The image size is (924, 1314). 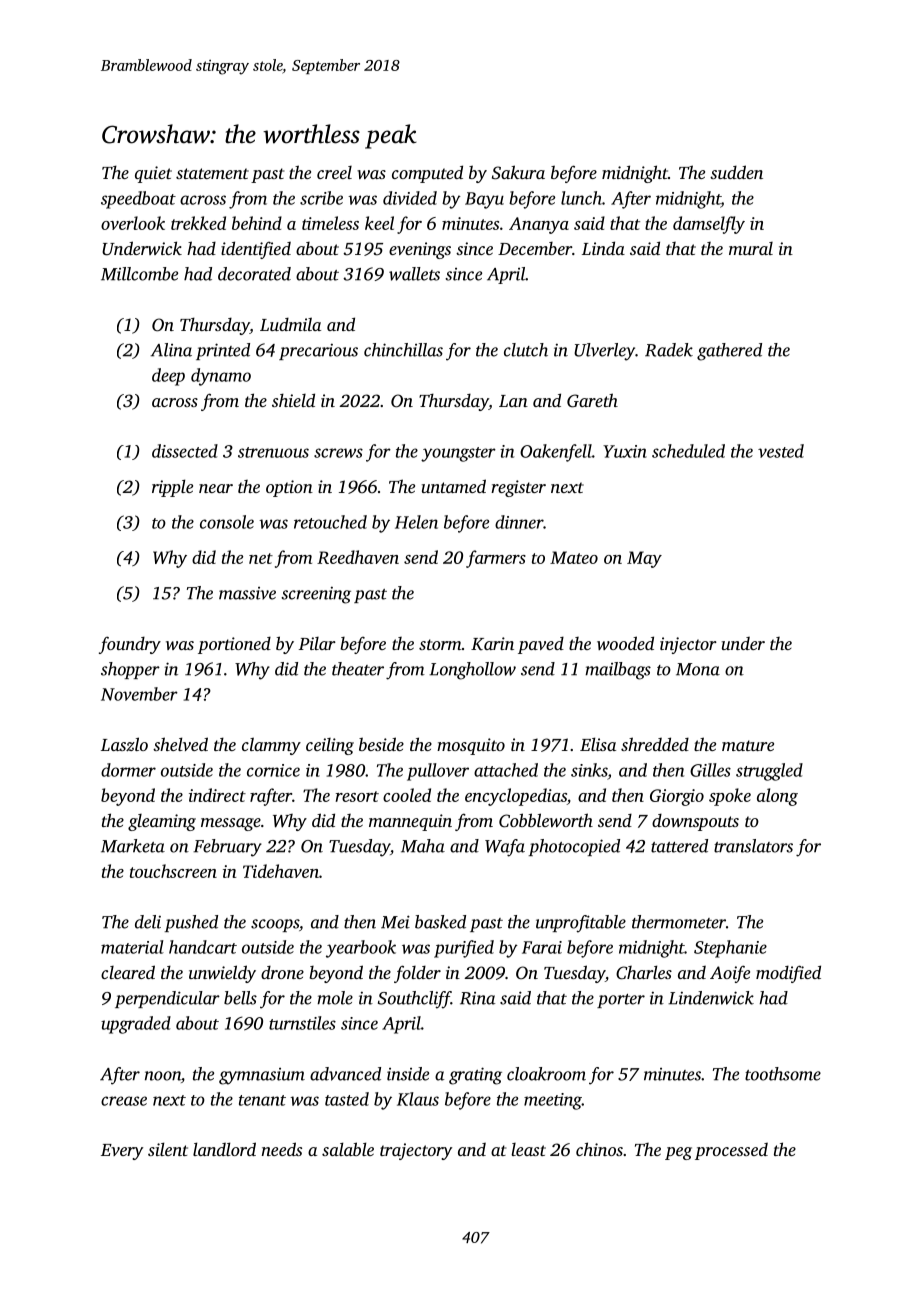 What do you see at coordinates (256, 250) in the image?
I see `identified` at bounding box center [256, 250].
